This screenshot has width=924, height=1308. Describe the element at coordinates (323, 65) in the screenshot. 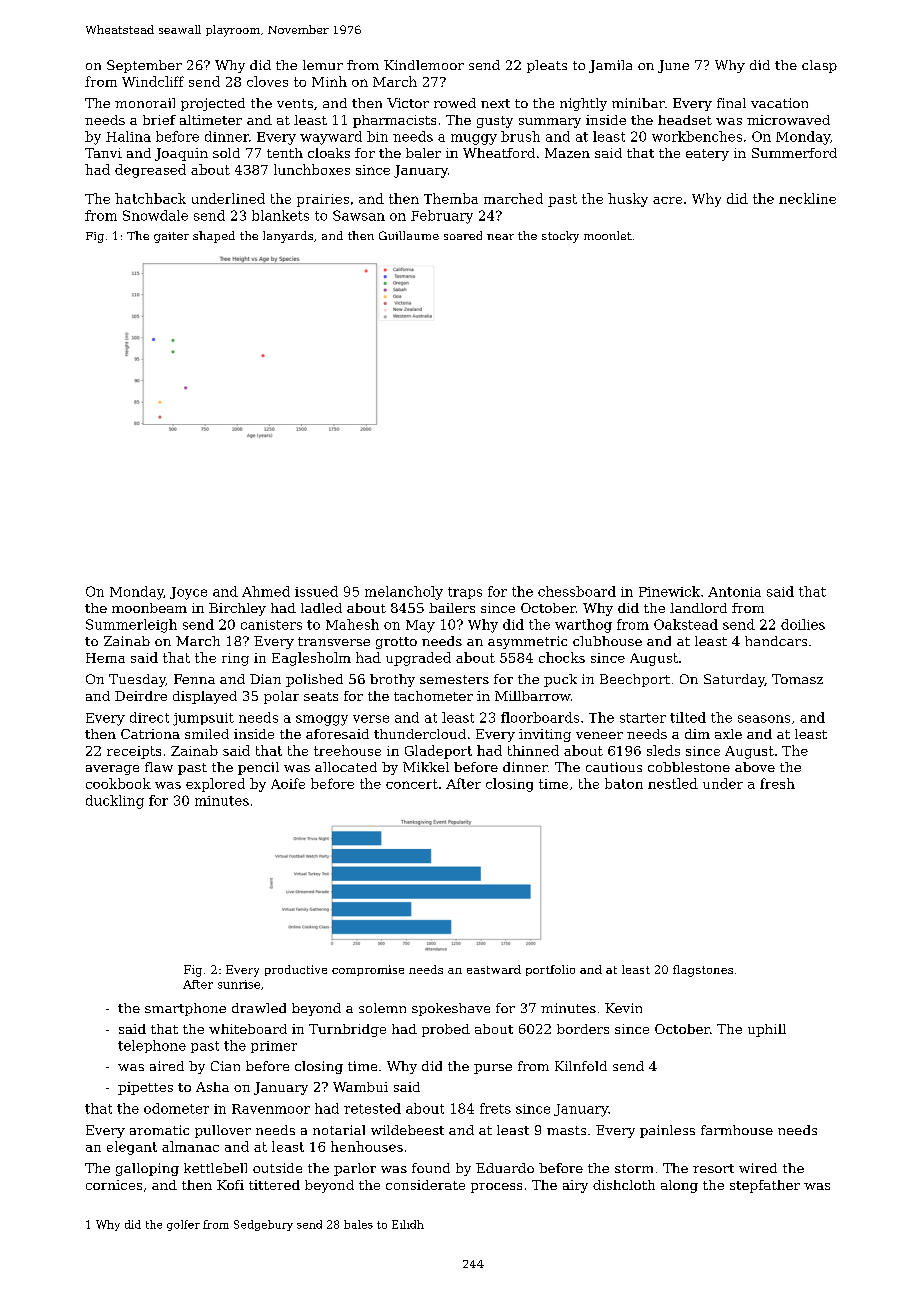

I see `lemur` at that location.
